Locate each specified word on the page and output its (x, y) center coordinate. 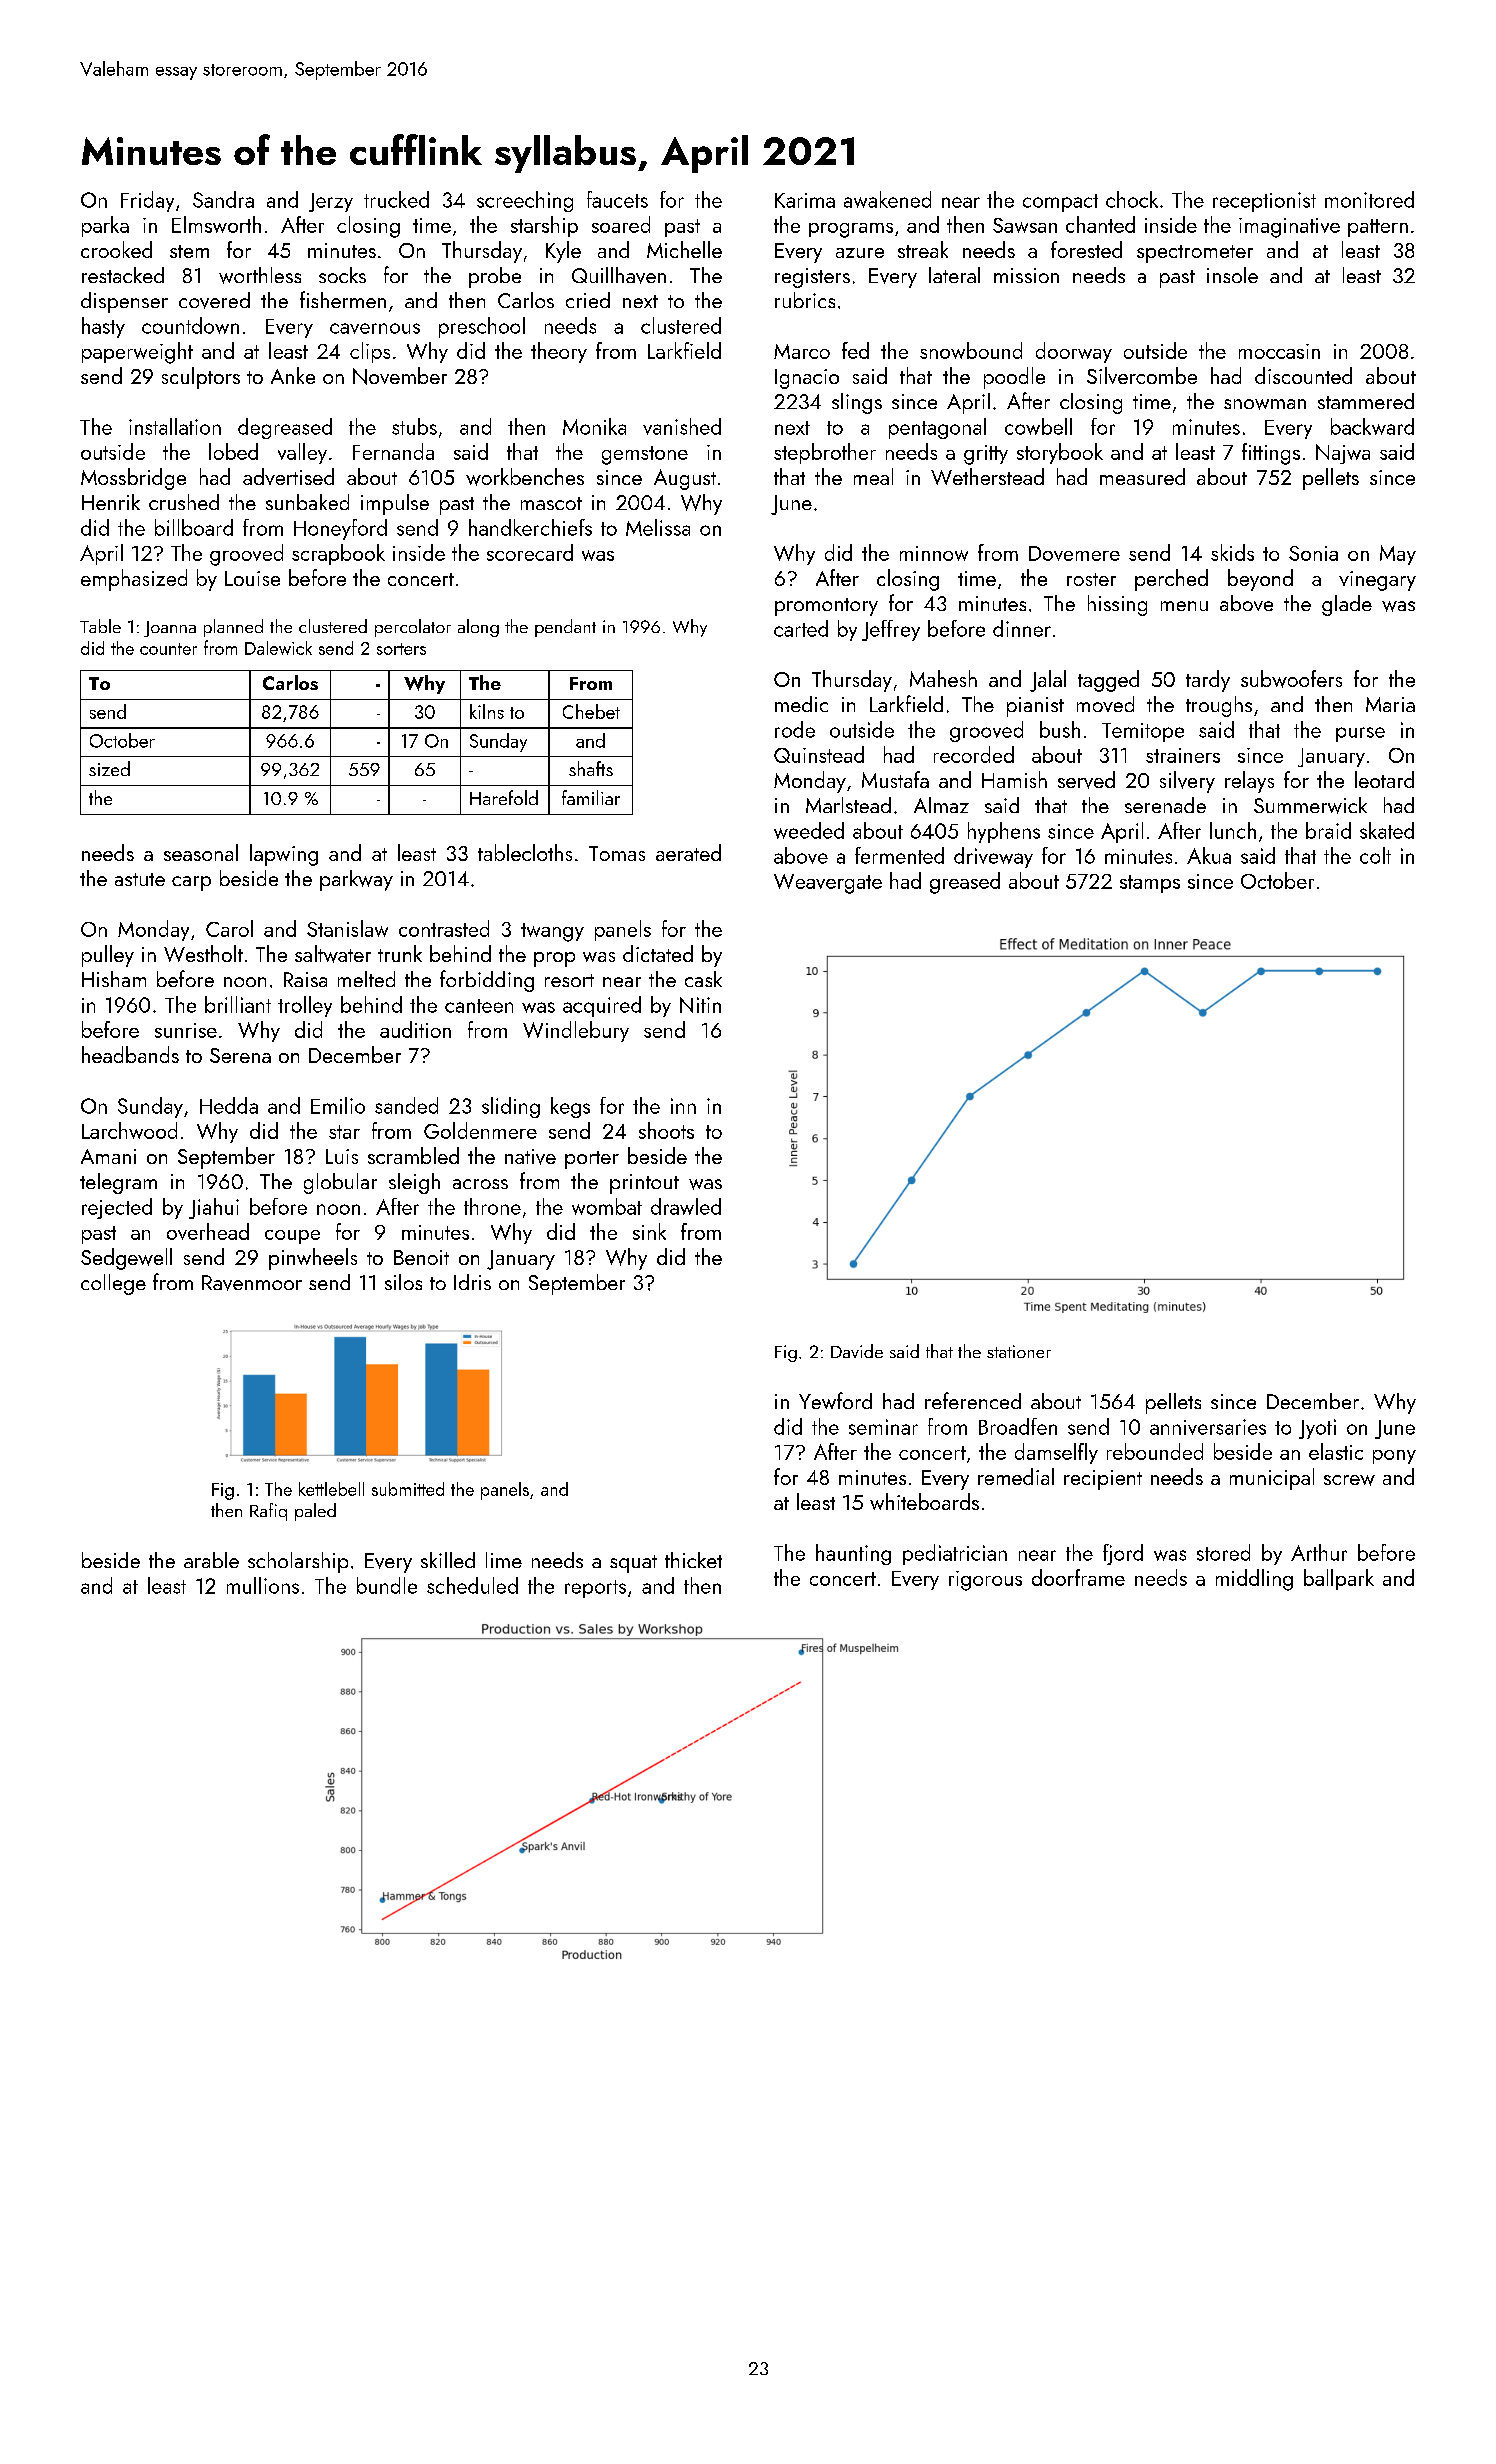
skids (1232, 552)
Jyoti (1317, 1429)
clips (370, 352)
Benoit (421, 1257)
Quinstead (819, 754)
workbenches (525, 477)
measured (1142, 476)
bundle (387, 1585)
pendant (565, 628)
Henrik (111, 502)
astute (140, 879)
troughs (1219, 706)
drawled (686, 1206)
